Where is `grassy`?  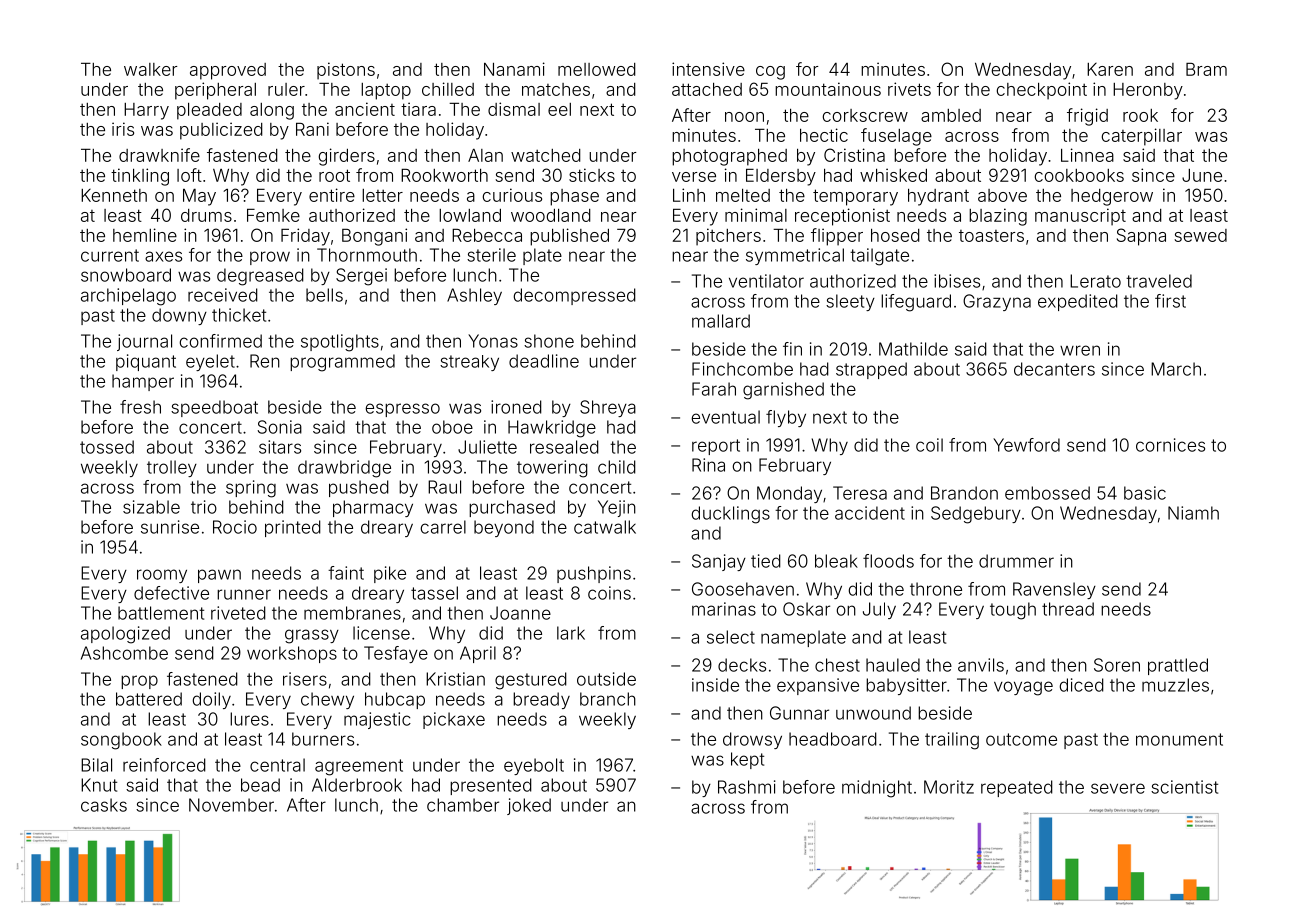
grassy is located at coordinates (312, 636).
